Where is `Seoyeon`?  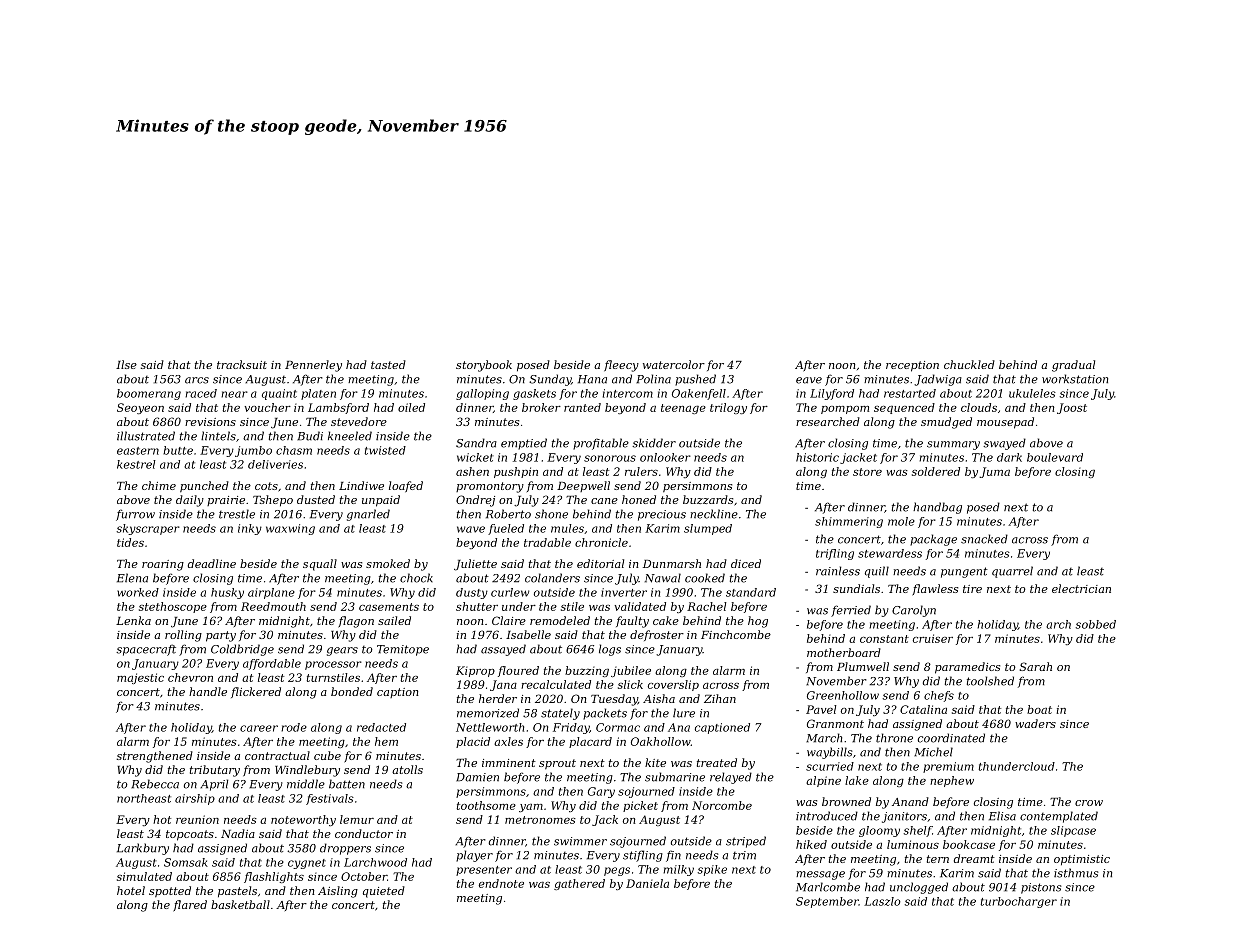 Seoyeon is located at coordinates (140, 408).
